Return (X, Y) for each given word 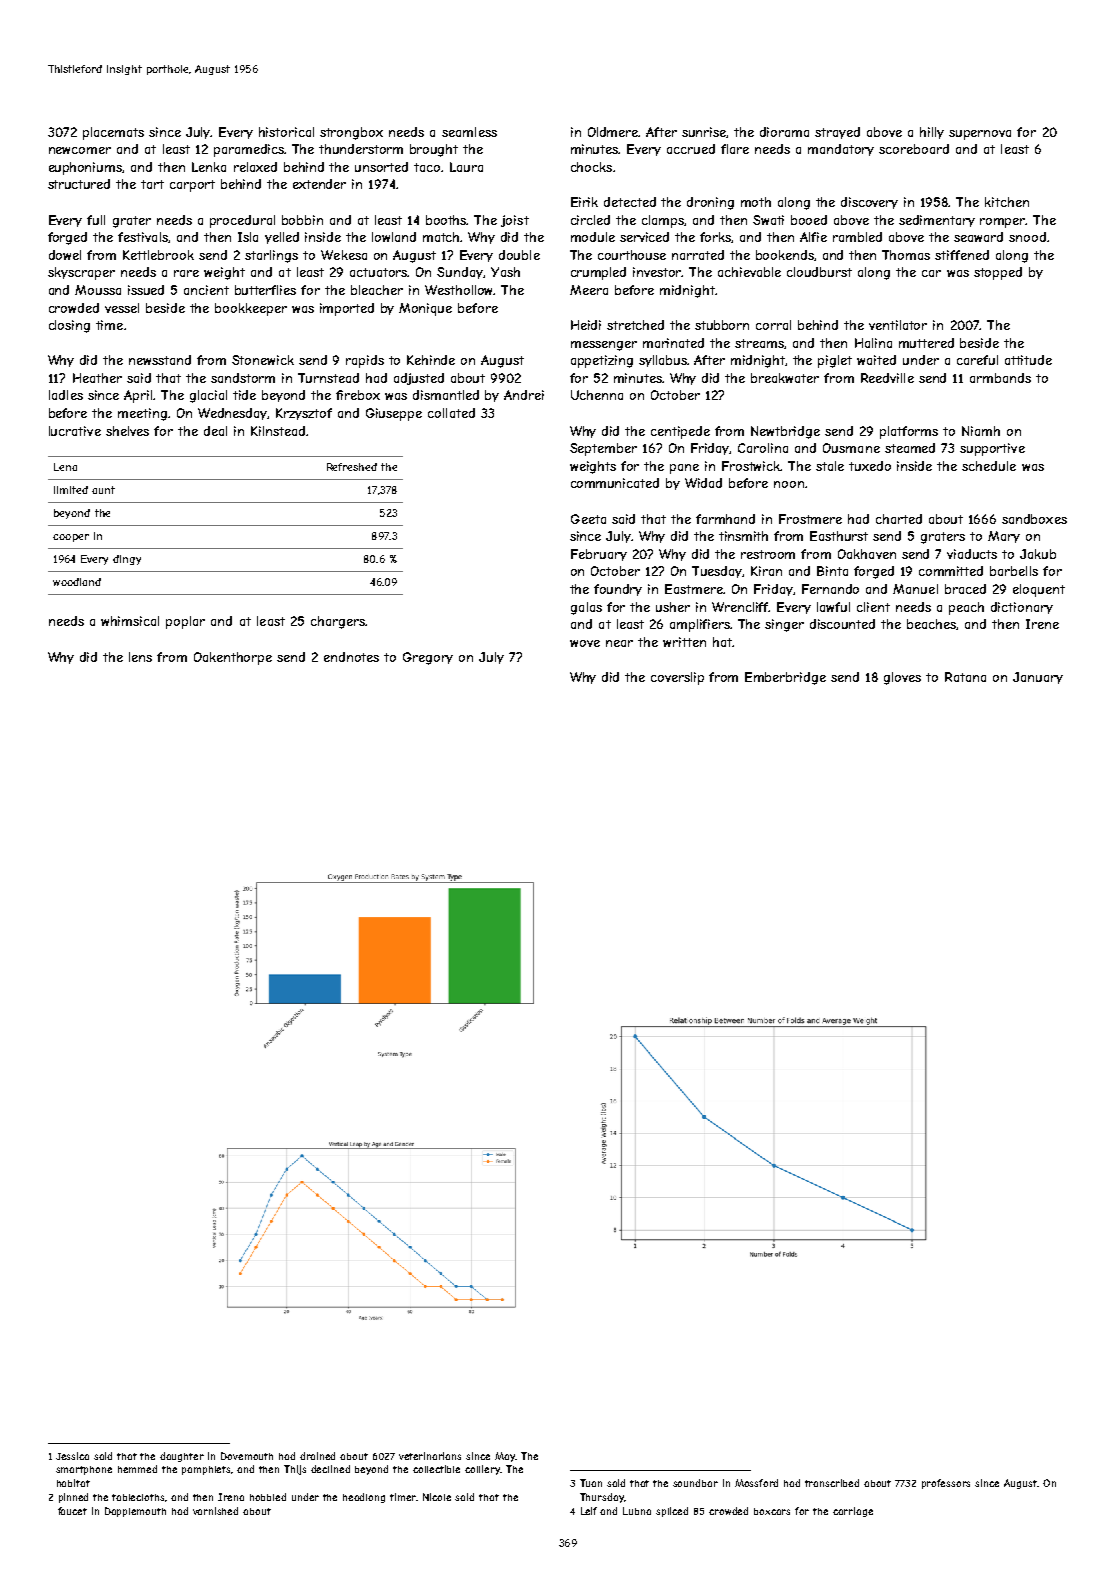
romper (1003, 223)
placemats (113, 133)
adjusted (419, 379)
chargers (338, 622)
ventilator (898, 325)
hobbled (268, 1497)
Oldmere (613, 132)
